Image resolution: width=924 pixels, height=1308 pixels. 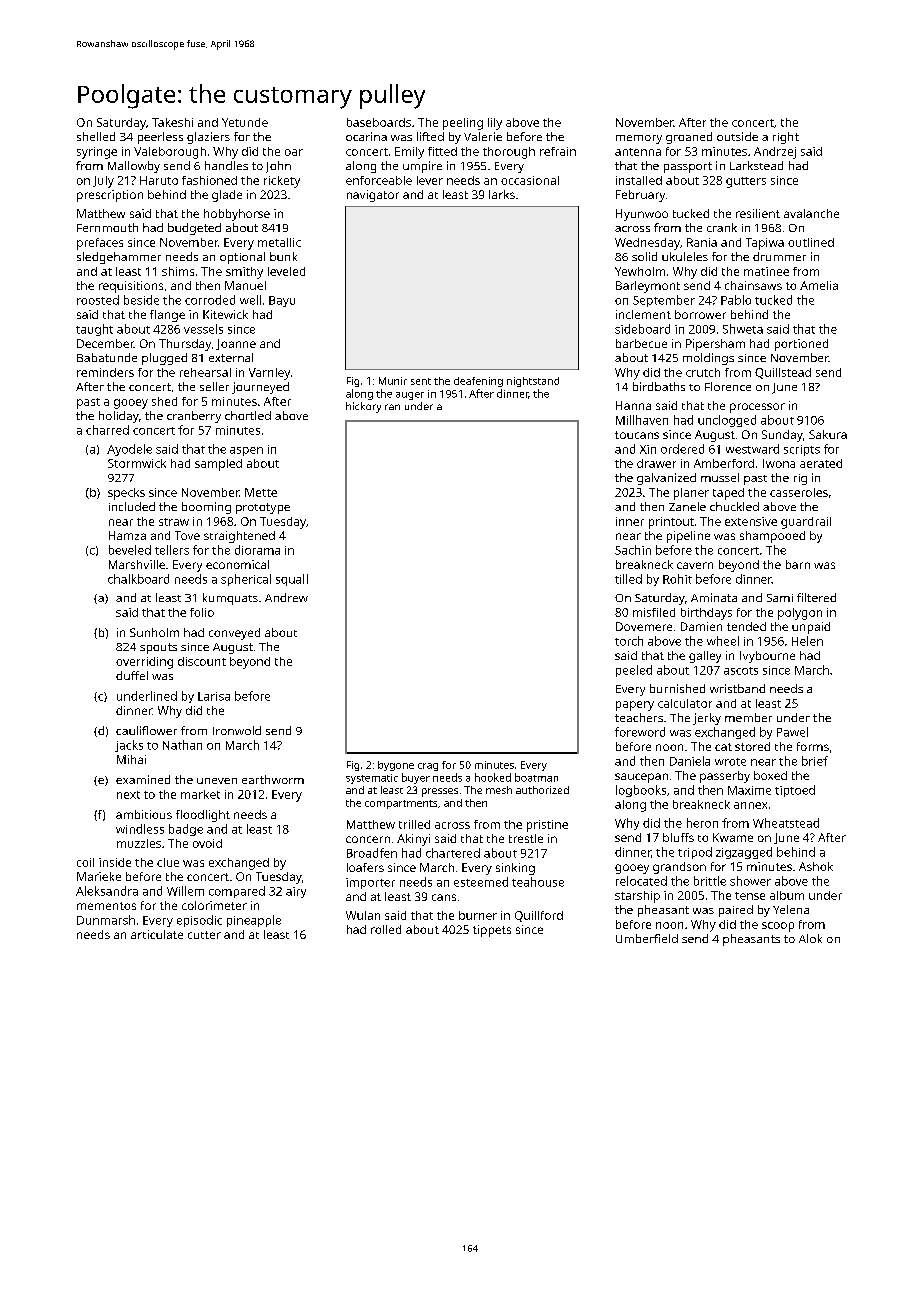 I want to click on processor, so click(x=757, y=408).
